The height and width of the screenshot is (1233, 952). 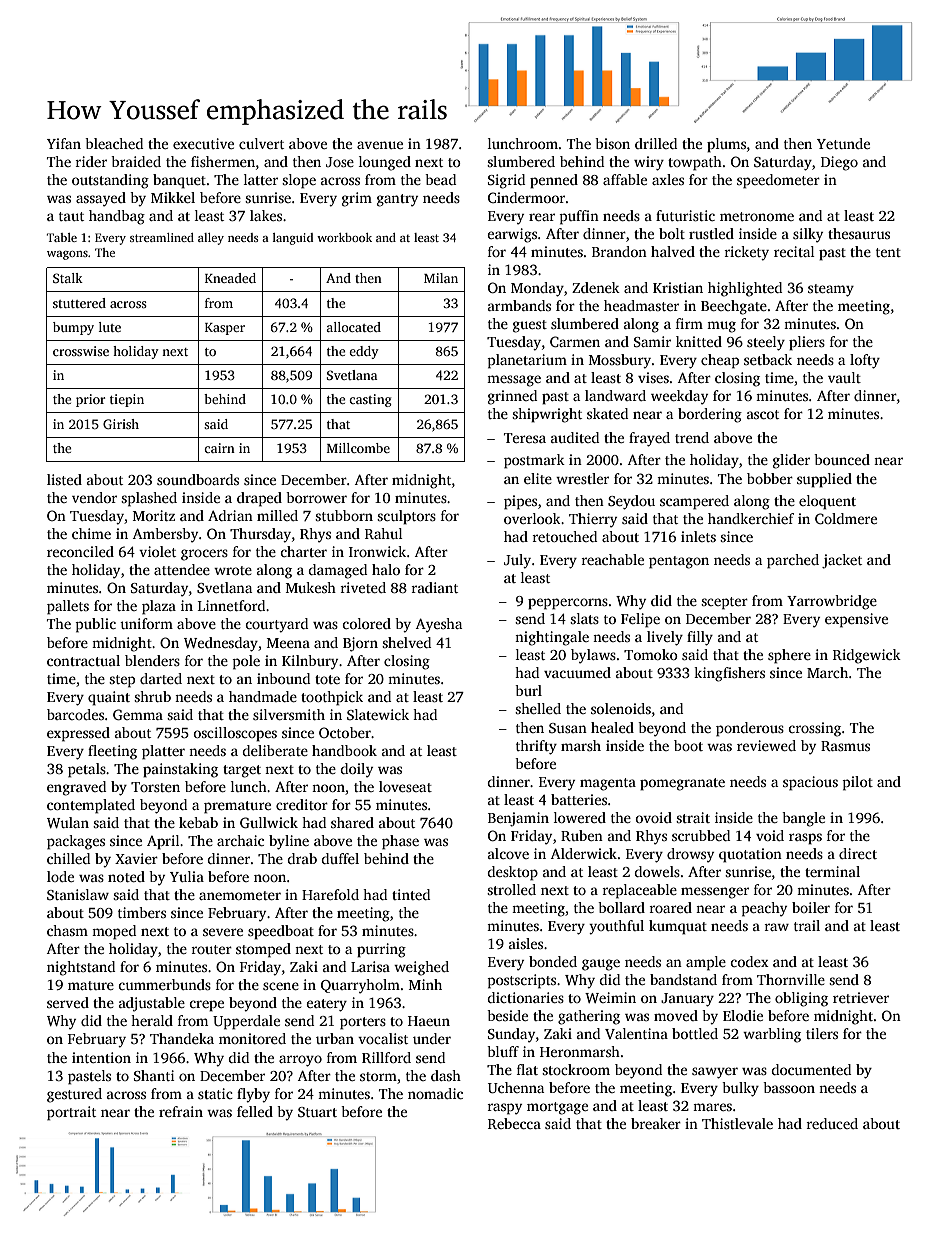 I want to click on wrote, so click(x=233, y=570).
